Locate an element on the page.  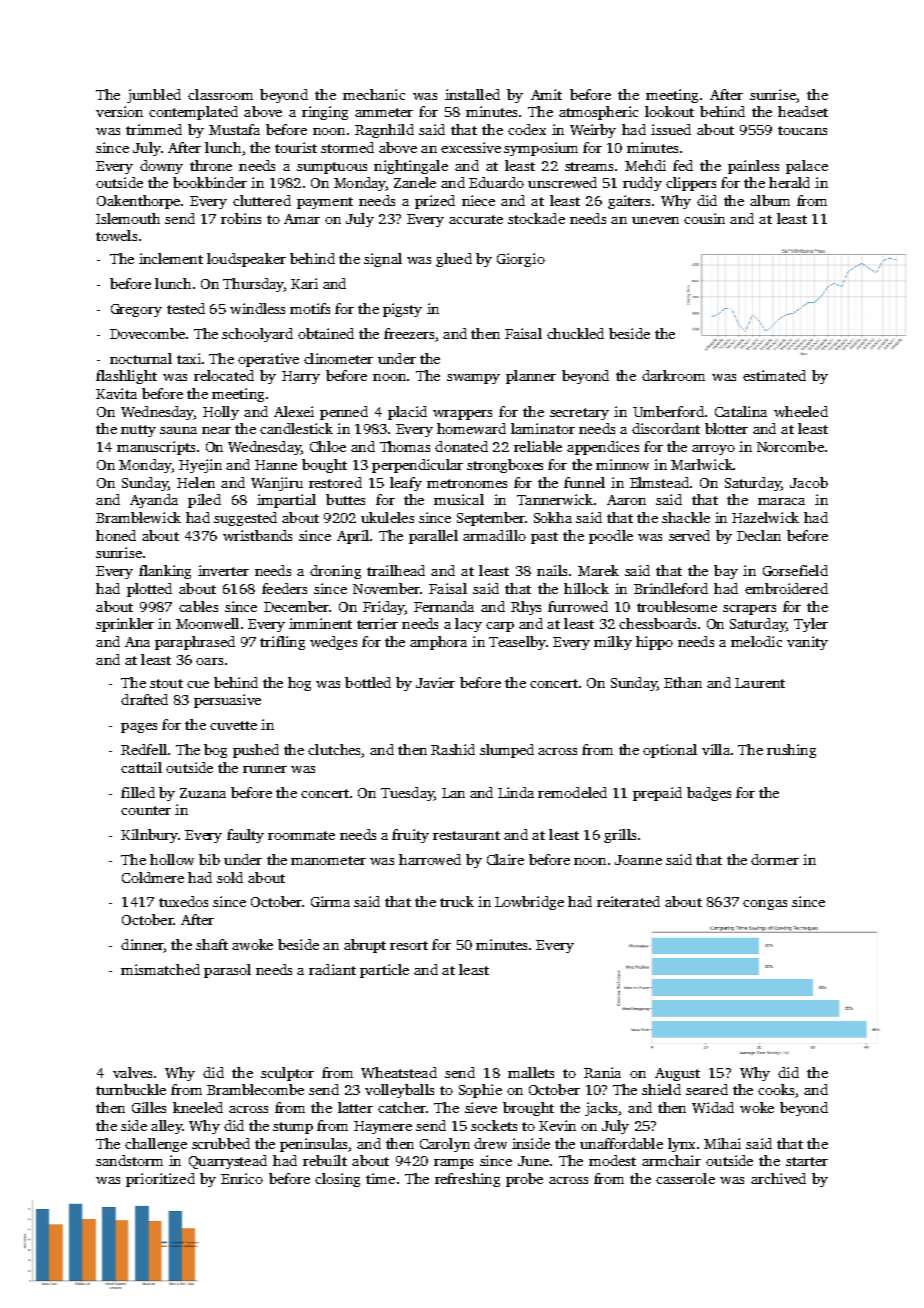
Kavita is located at coordinates (116, 393).
